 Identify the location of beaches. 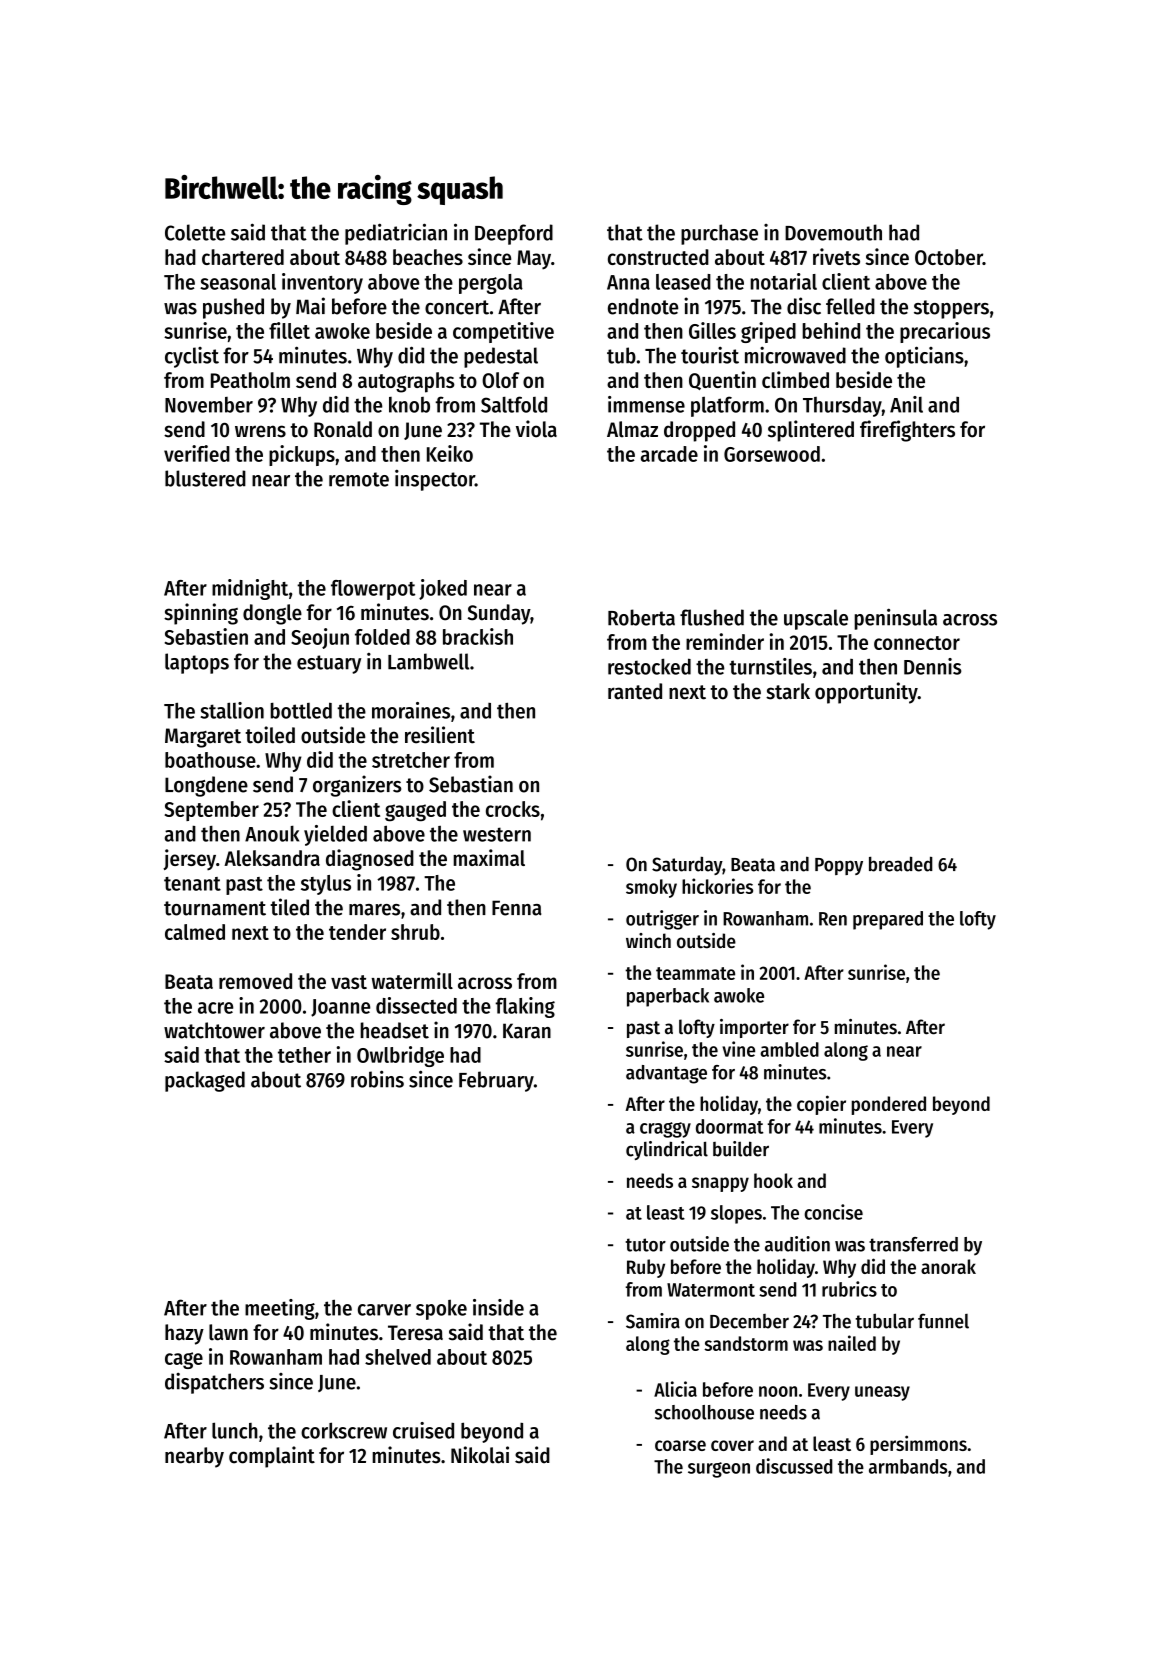
(428, 257).
